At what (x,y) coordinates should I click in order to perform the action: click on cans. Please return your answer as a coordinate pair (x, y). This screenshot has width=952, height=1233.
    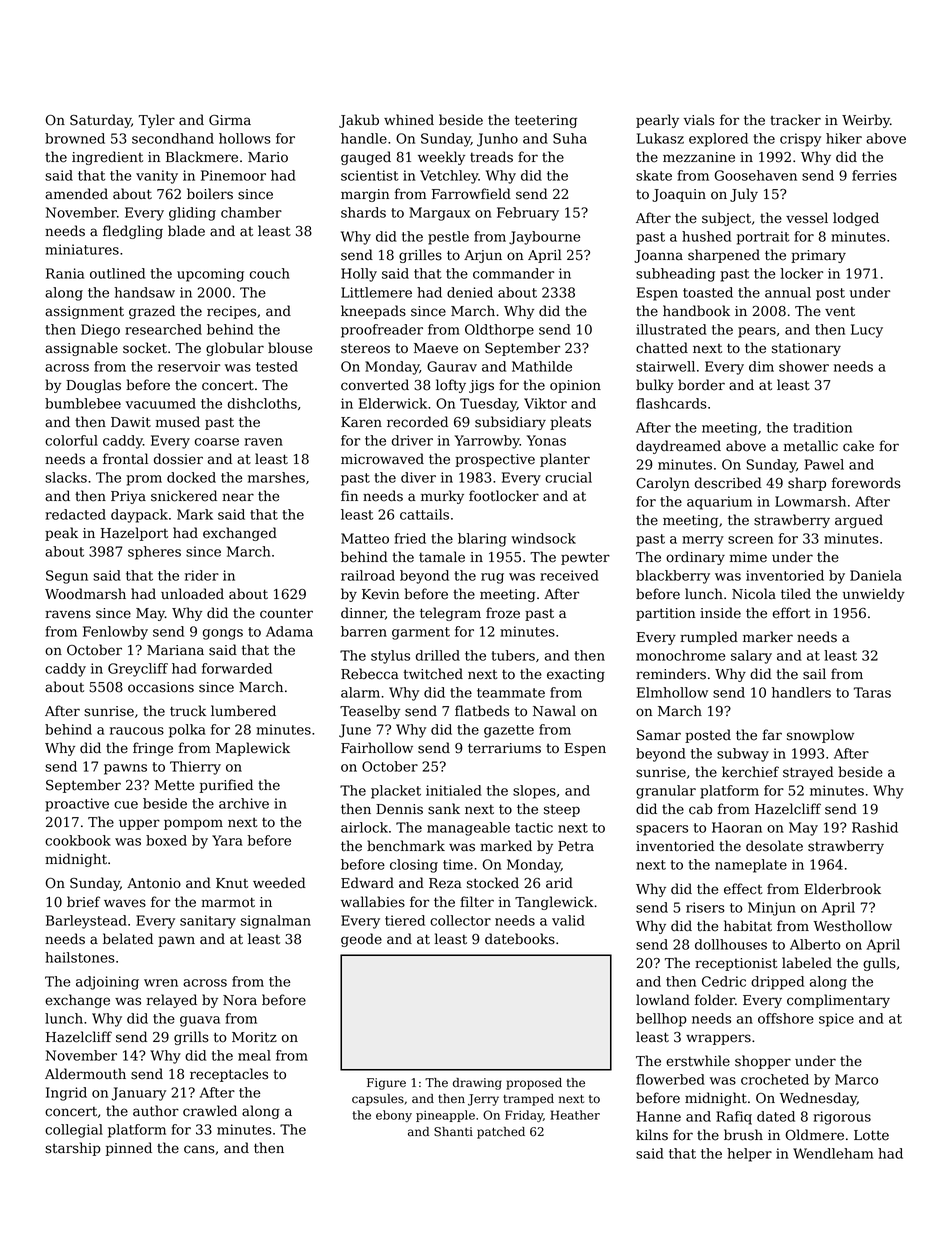
    Looking at the image, I should click on (199, 1149).
